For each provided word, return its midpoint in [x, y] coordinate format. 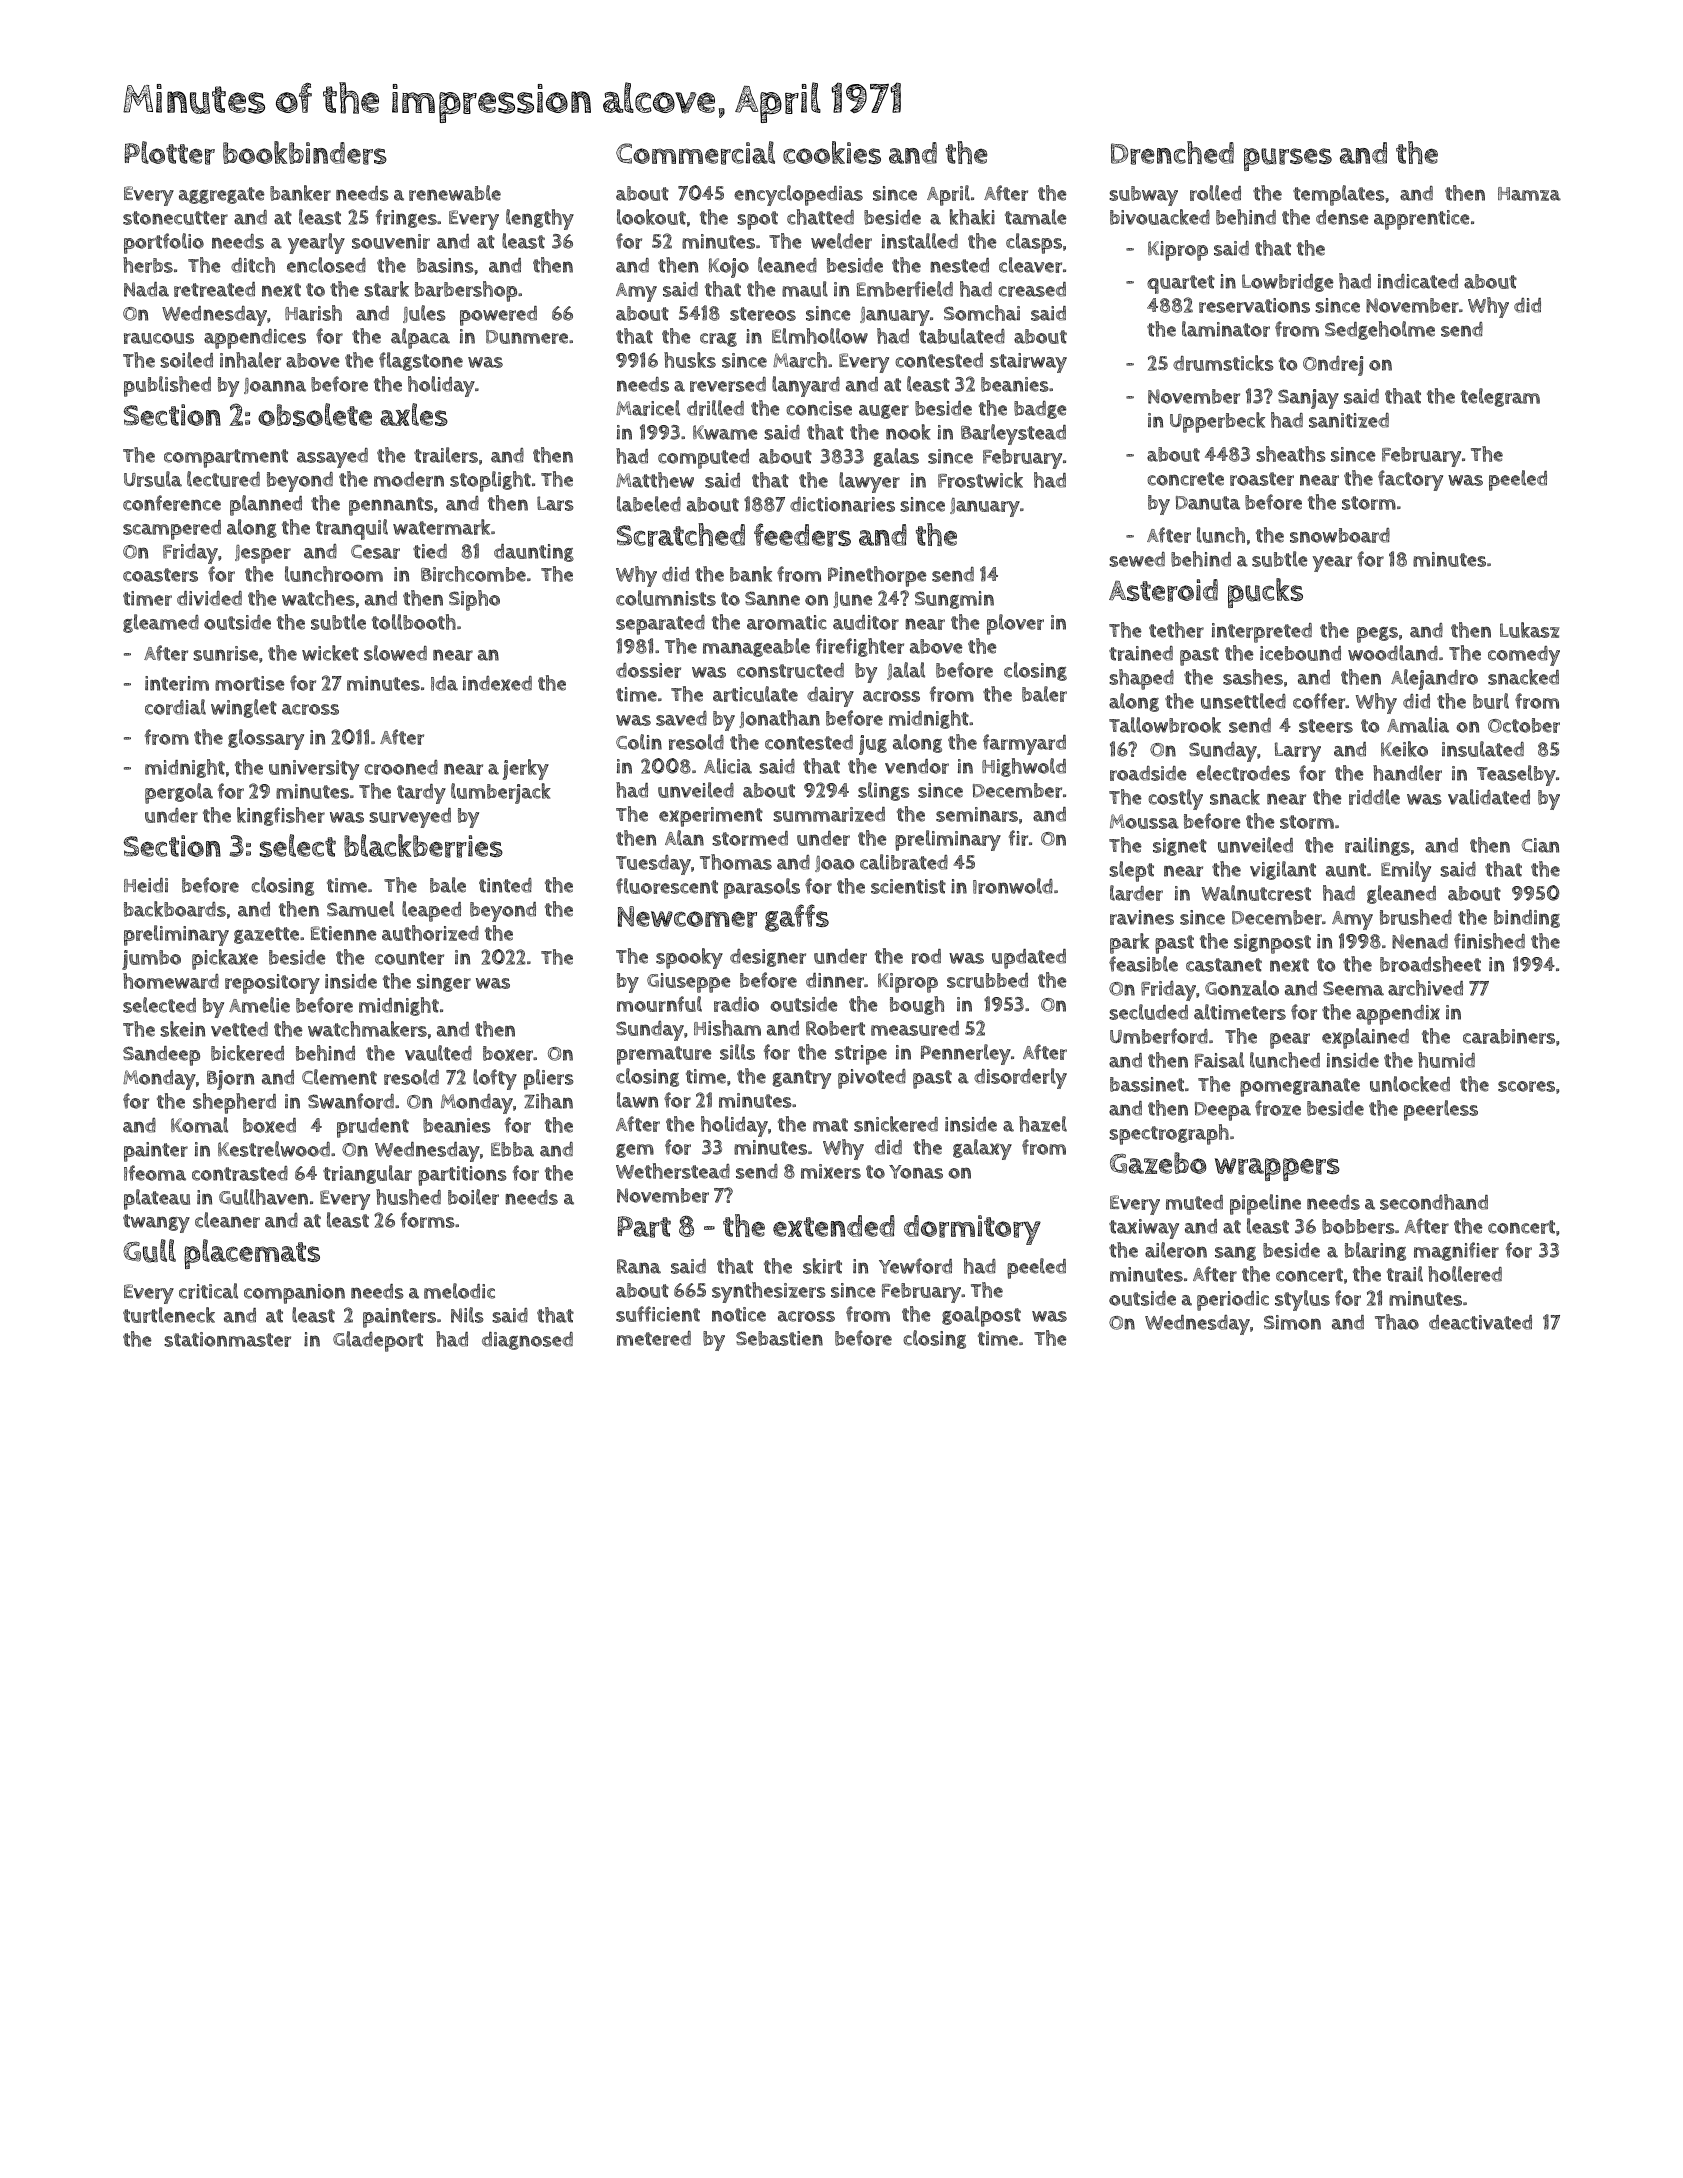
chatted [820, 217]
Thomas [736, 862]
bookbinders [305, 153]
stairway [1028, 363]
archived [1425, 988]
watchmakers [367, 1029]
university [314, 770]
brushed [1416, 917]
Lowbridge [1288, 283]
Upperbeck [1217, 422]
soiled [186, 360]
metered [654, 1338]
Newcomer [687, 917]
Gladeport [378, 1341]
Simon [1292, 1322]
